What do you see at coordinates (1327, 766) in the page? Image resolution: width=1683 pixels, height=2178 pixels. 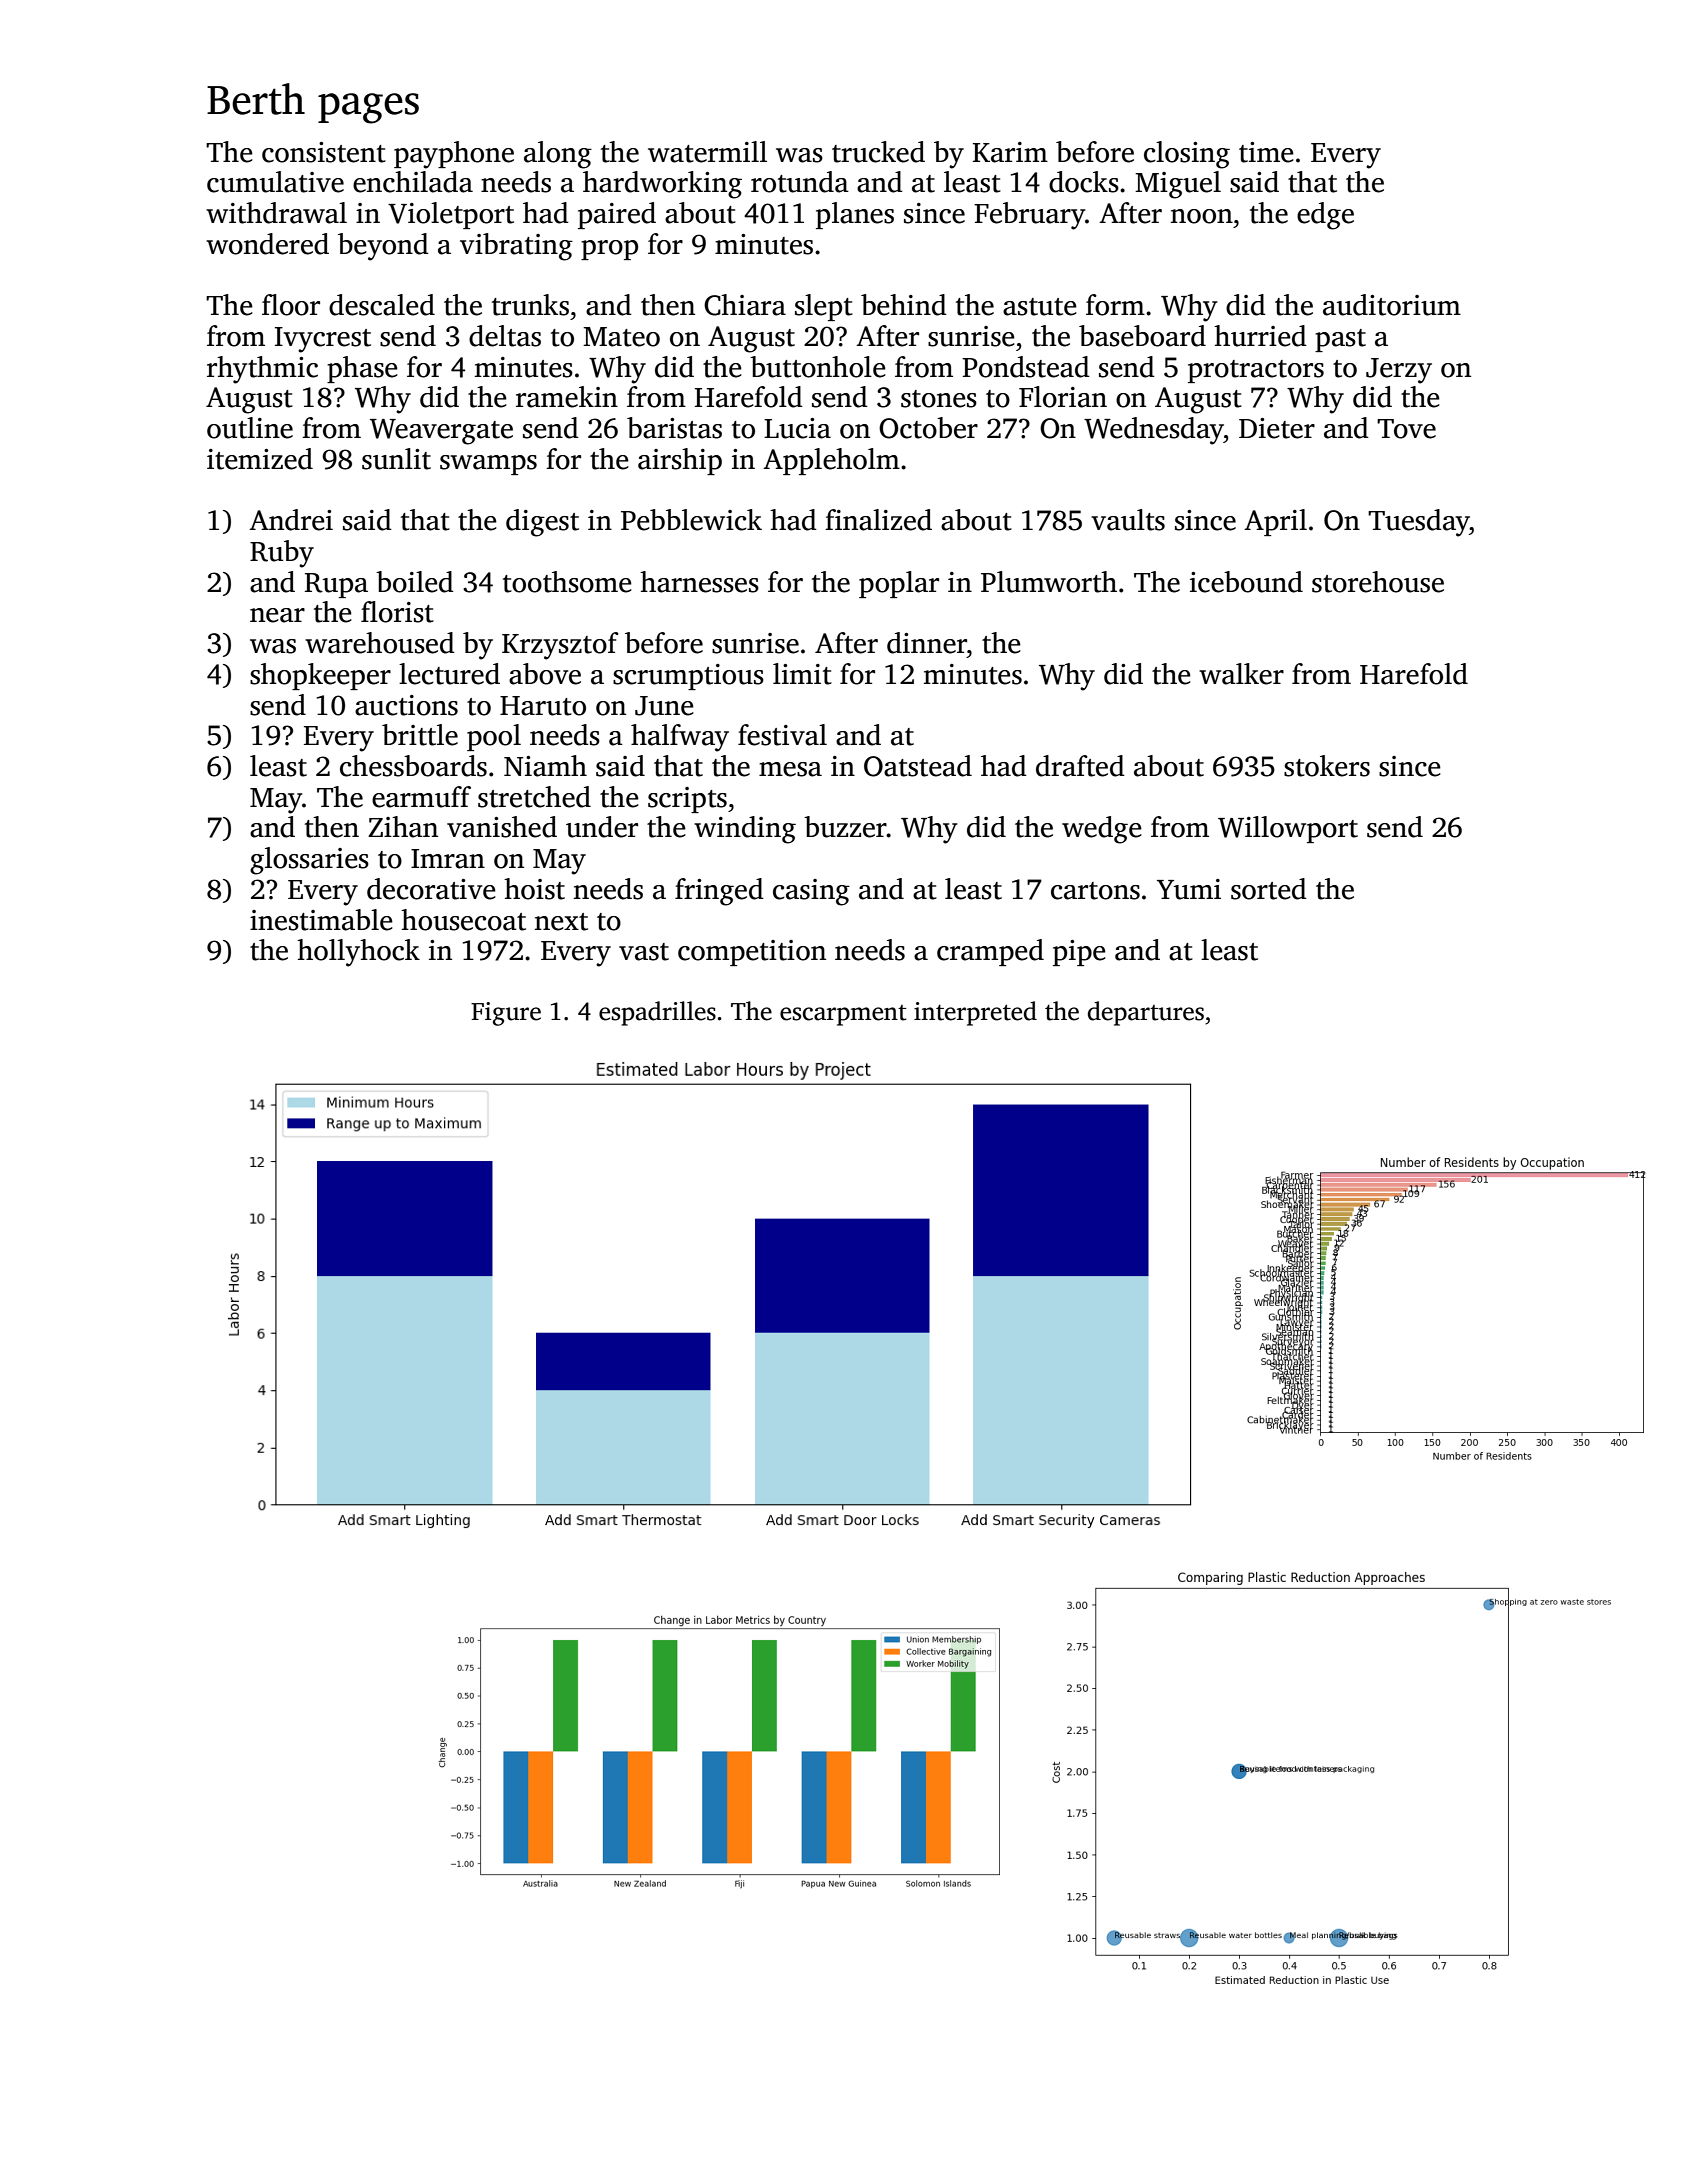 I see `stokers` at bounding box center [1327, 766].
